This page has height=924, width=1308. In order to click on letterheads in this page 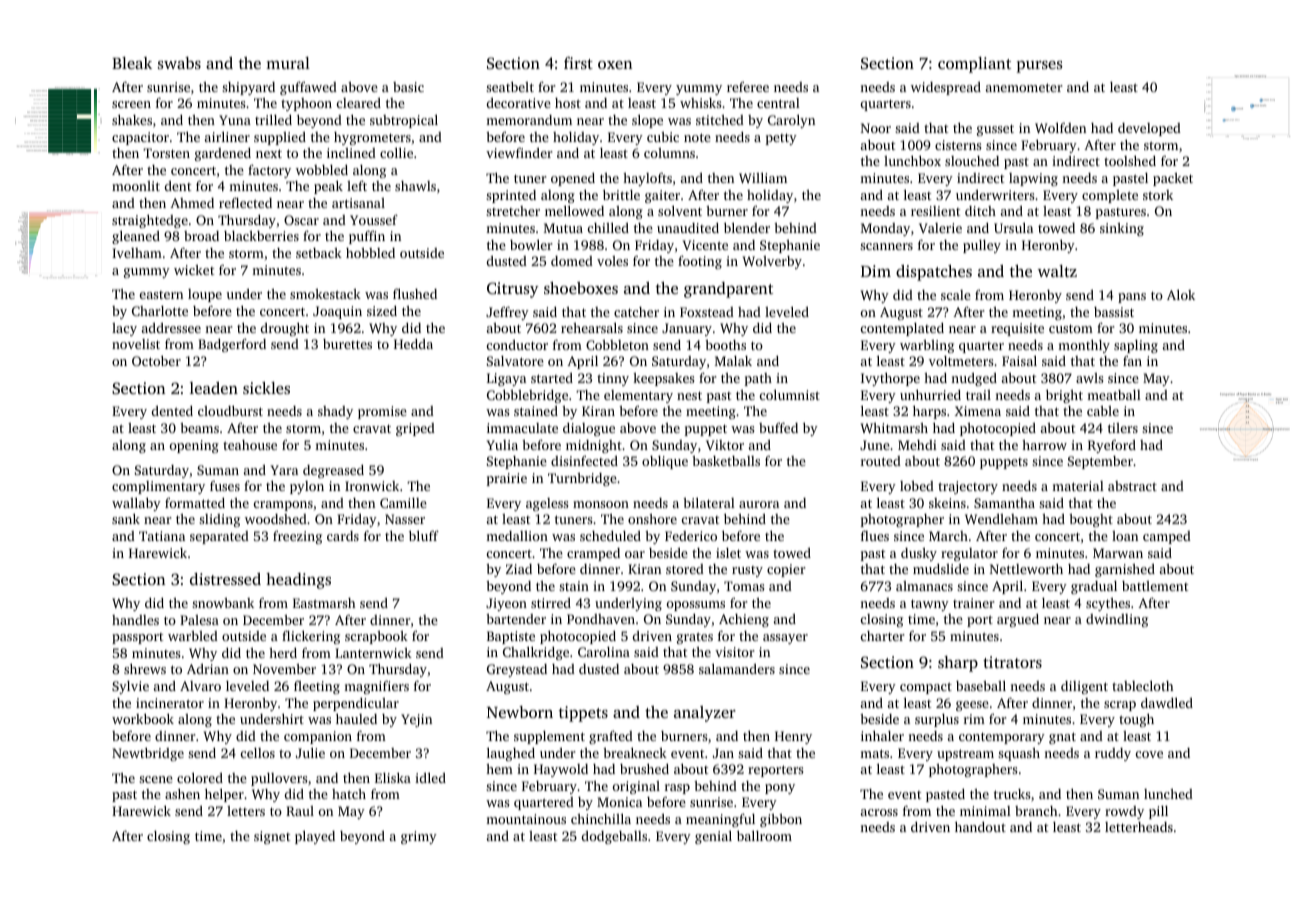, I will do `click(1139, 827)`.
